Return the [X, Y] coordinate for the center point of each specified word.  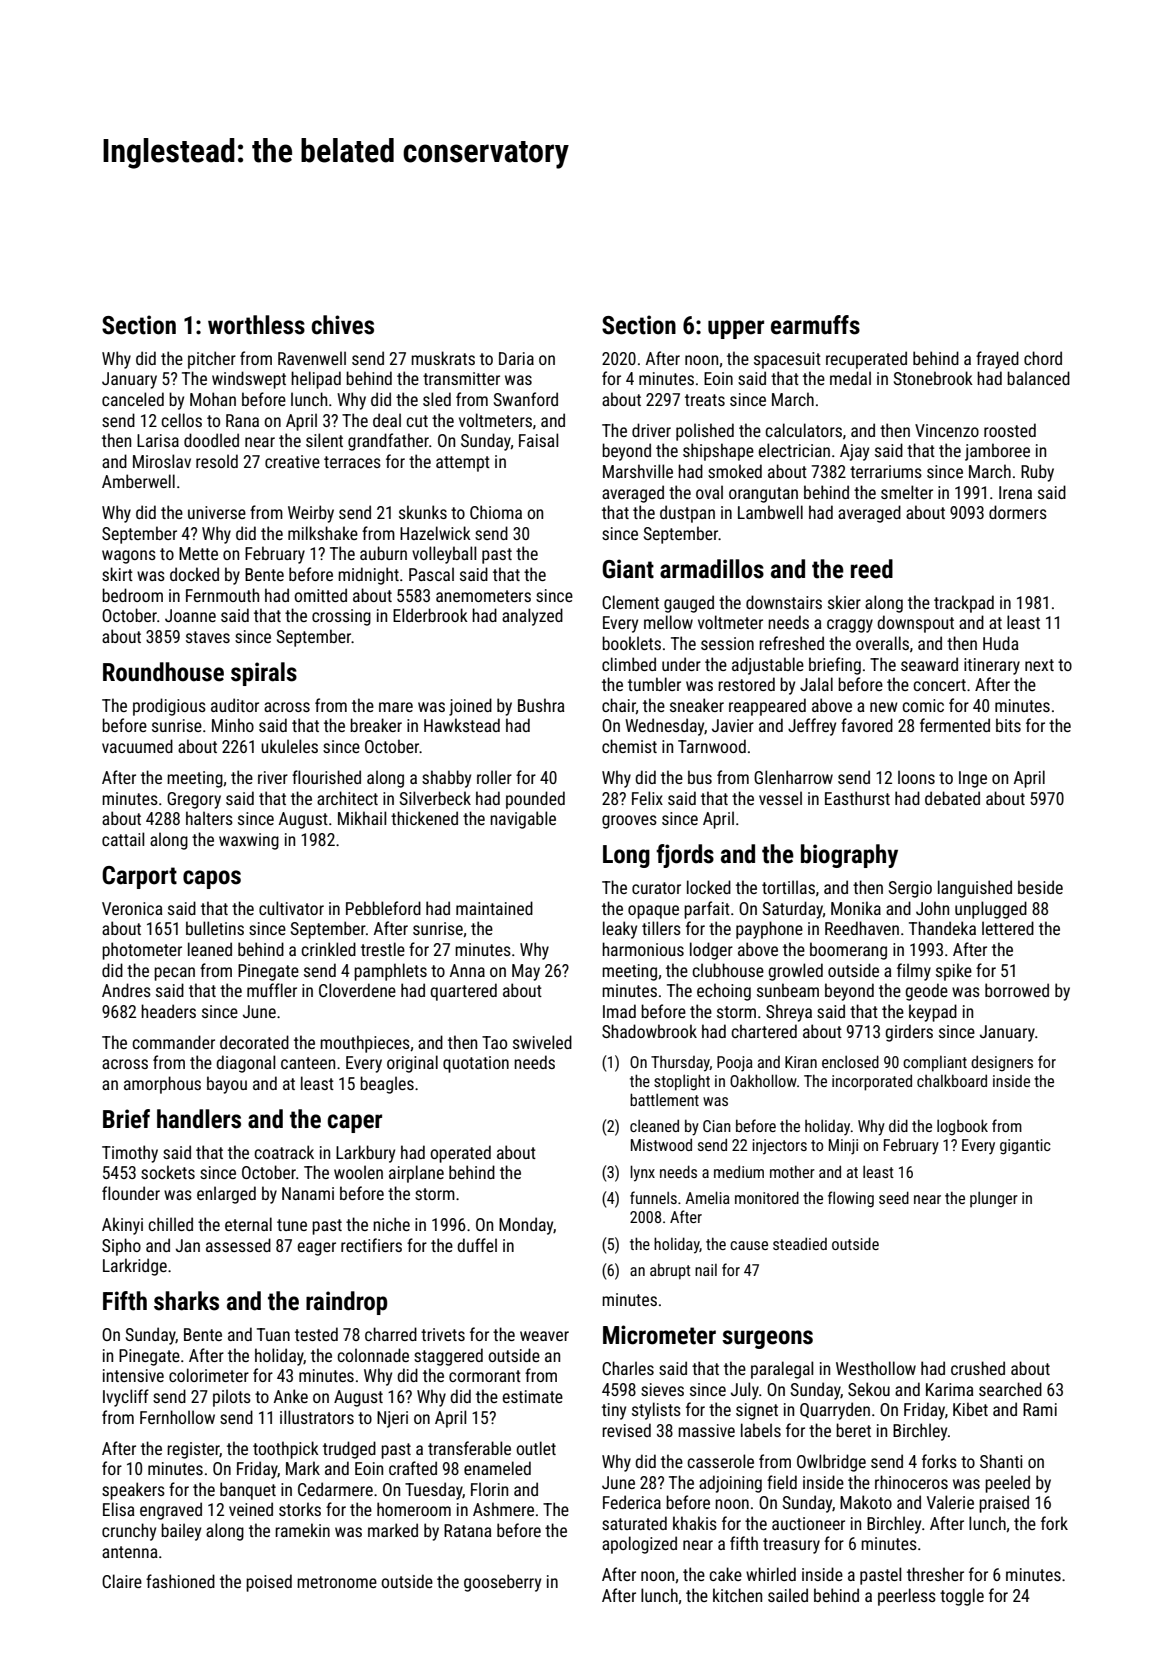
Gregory [194, 800]
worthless [256, 325]
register [193, 1450]
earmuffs [815, 325]
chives [343, 325]
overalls [882, 643]
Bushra [541, 705]
